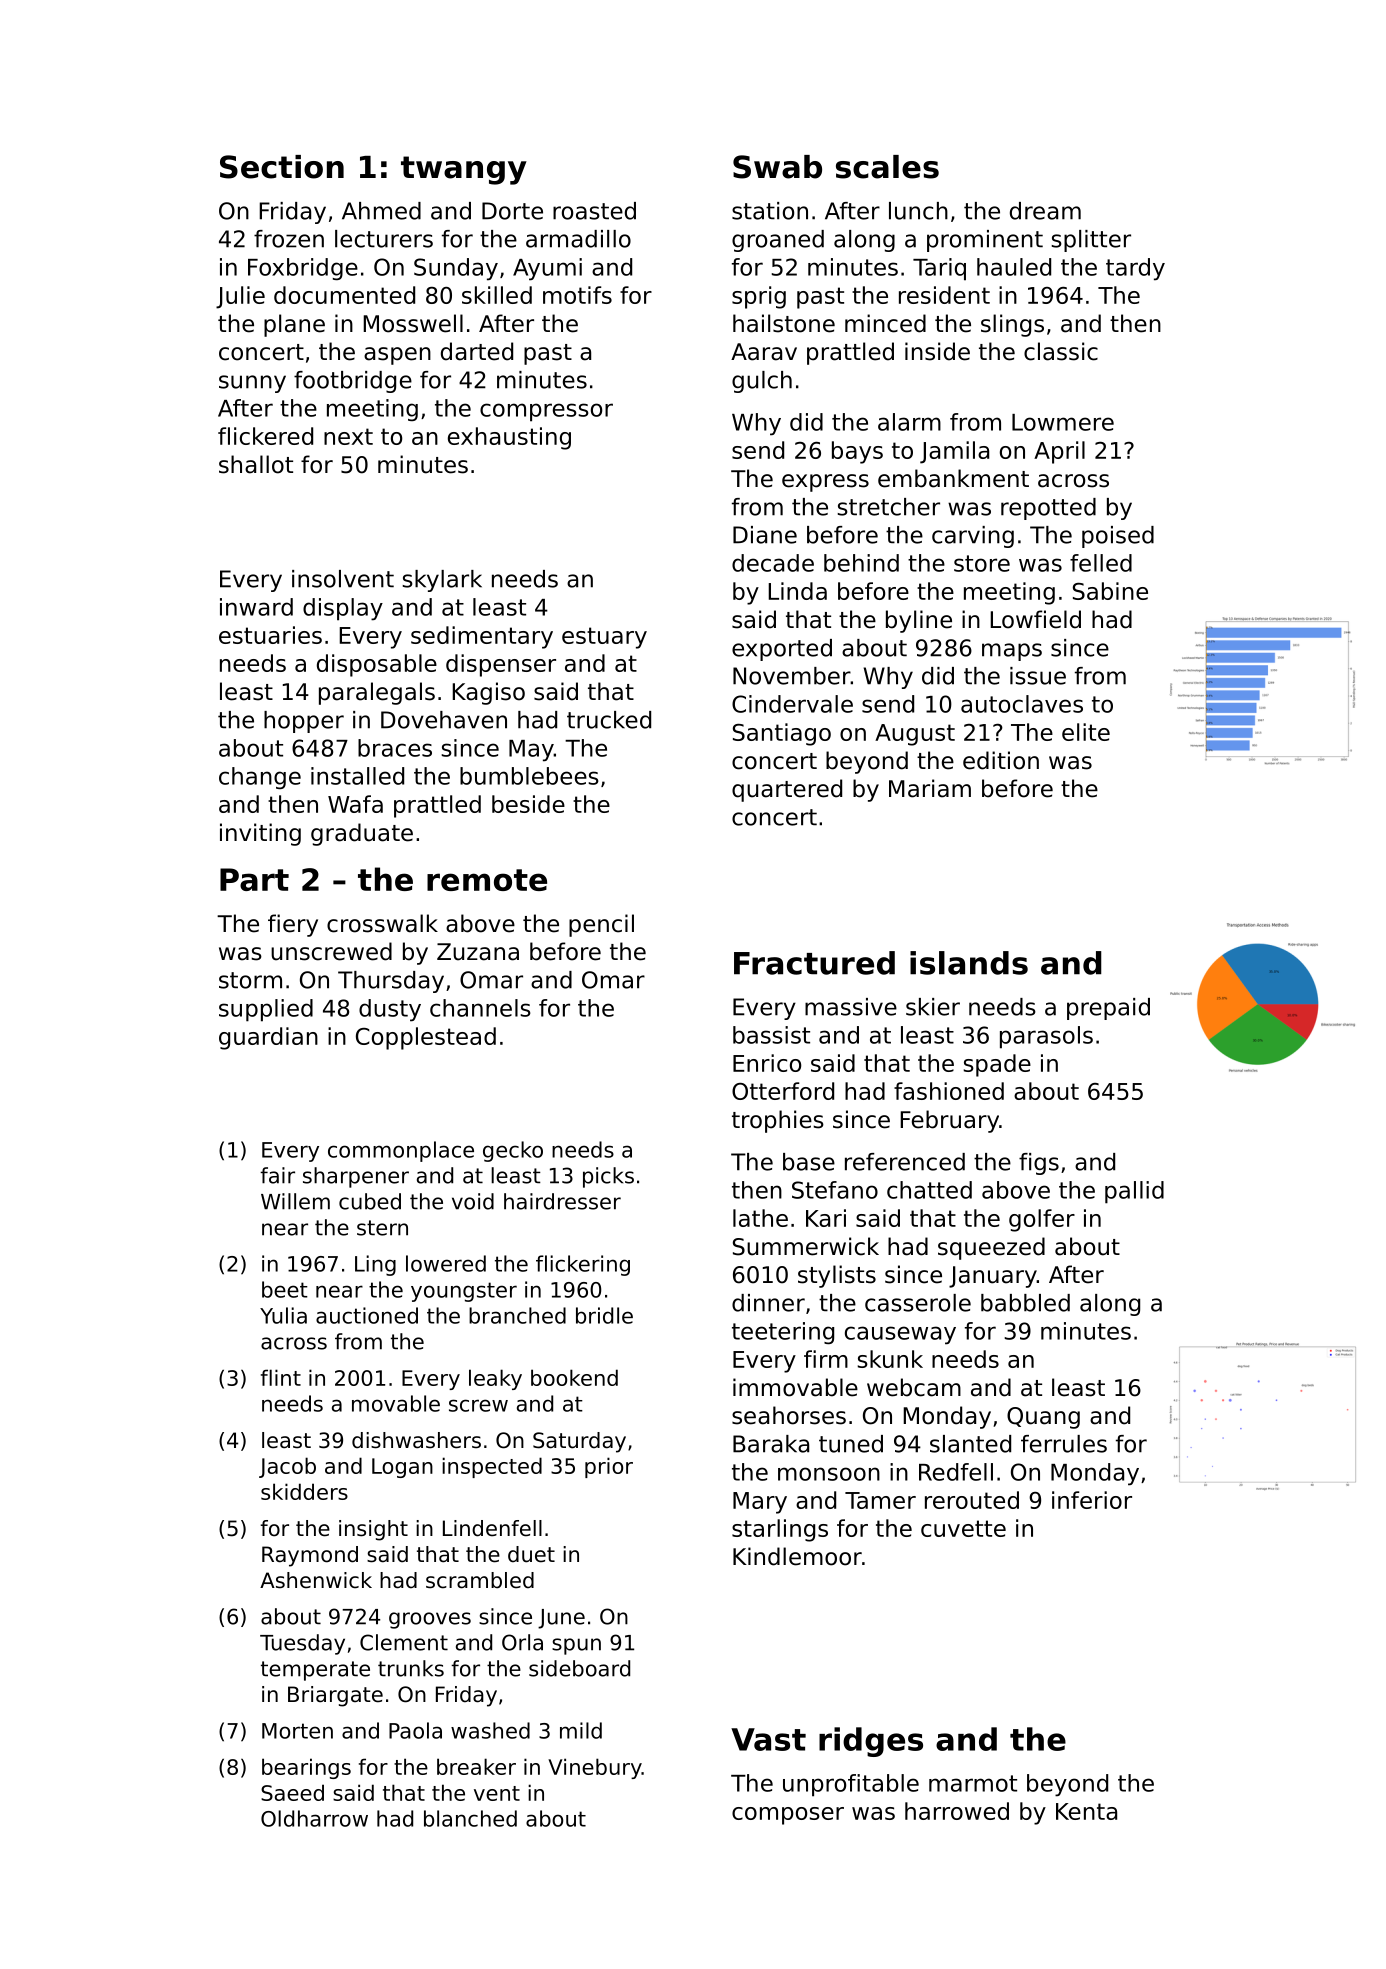 The width and height of the page is (1386, 1969). What do you see at coordinates (464, 170) in the page?
I see `twangy` at bounding box center [464, 170].
